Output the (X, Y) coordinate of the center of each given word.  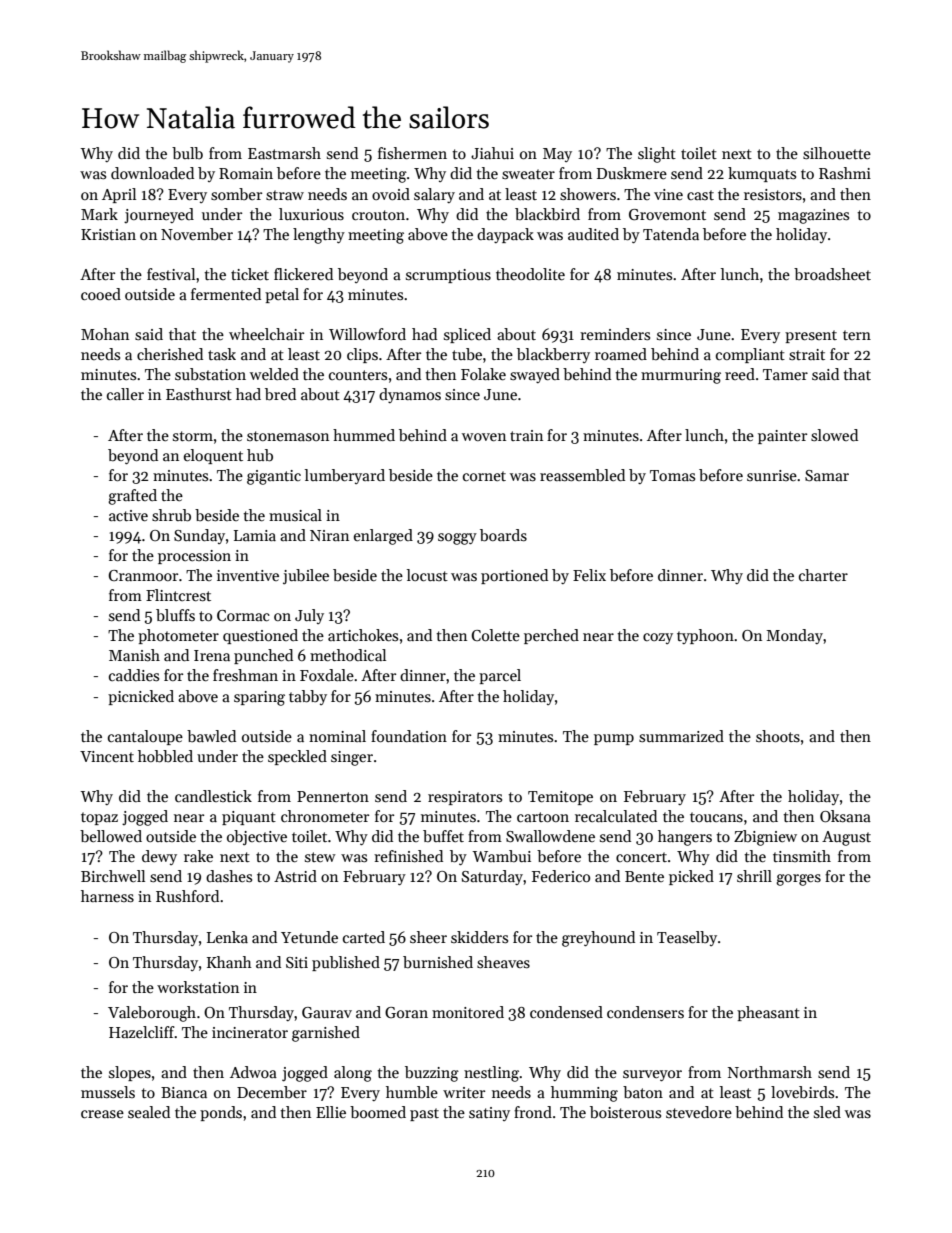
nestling (492, 1074)
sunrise (772, 475)
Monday (794, 636)
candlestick (213, 796)
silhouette (837, 153)
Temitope (560, 798)
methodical (348, 655)
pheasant (768, 1013)
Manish (134, 655)
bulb (187, 153)
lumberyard (345, 476)
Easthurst (199, 394)
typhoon (705, 636)
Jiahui (492, 153)
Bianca (184, 1092)
